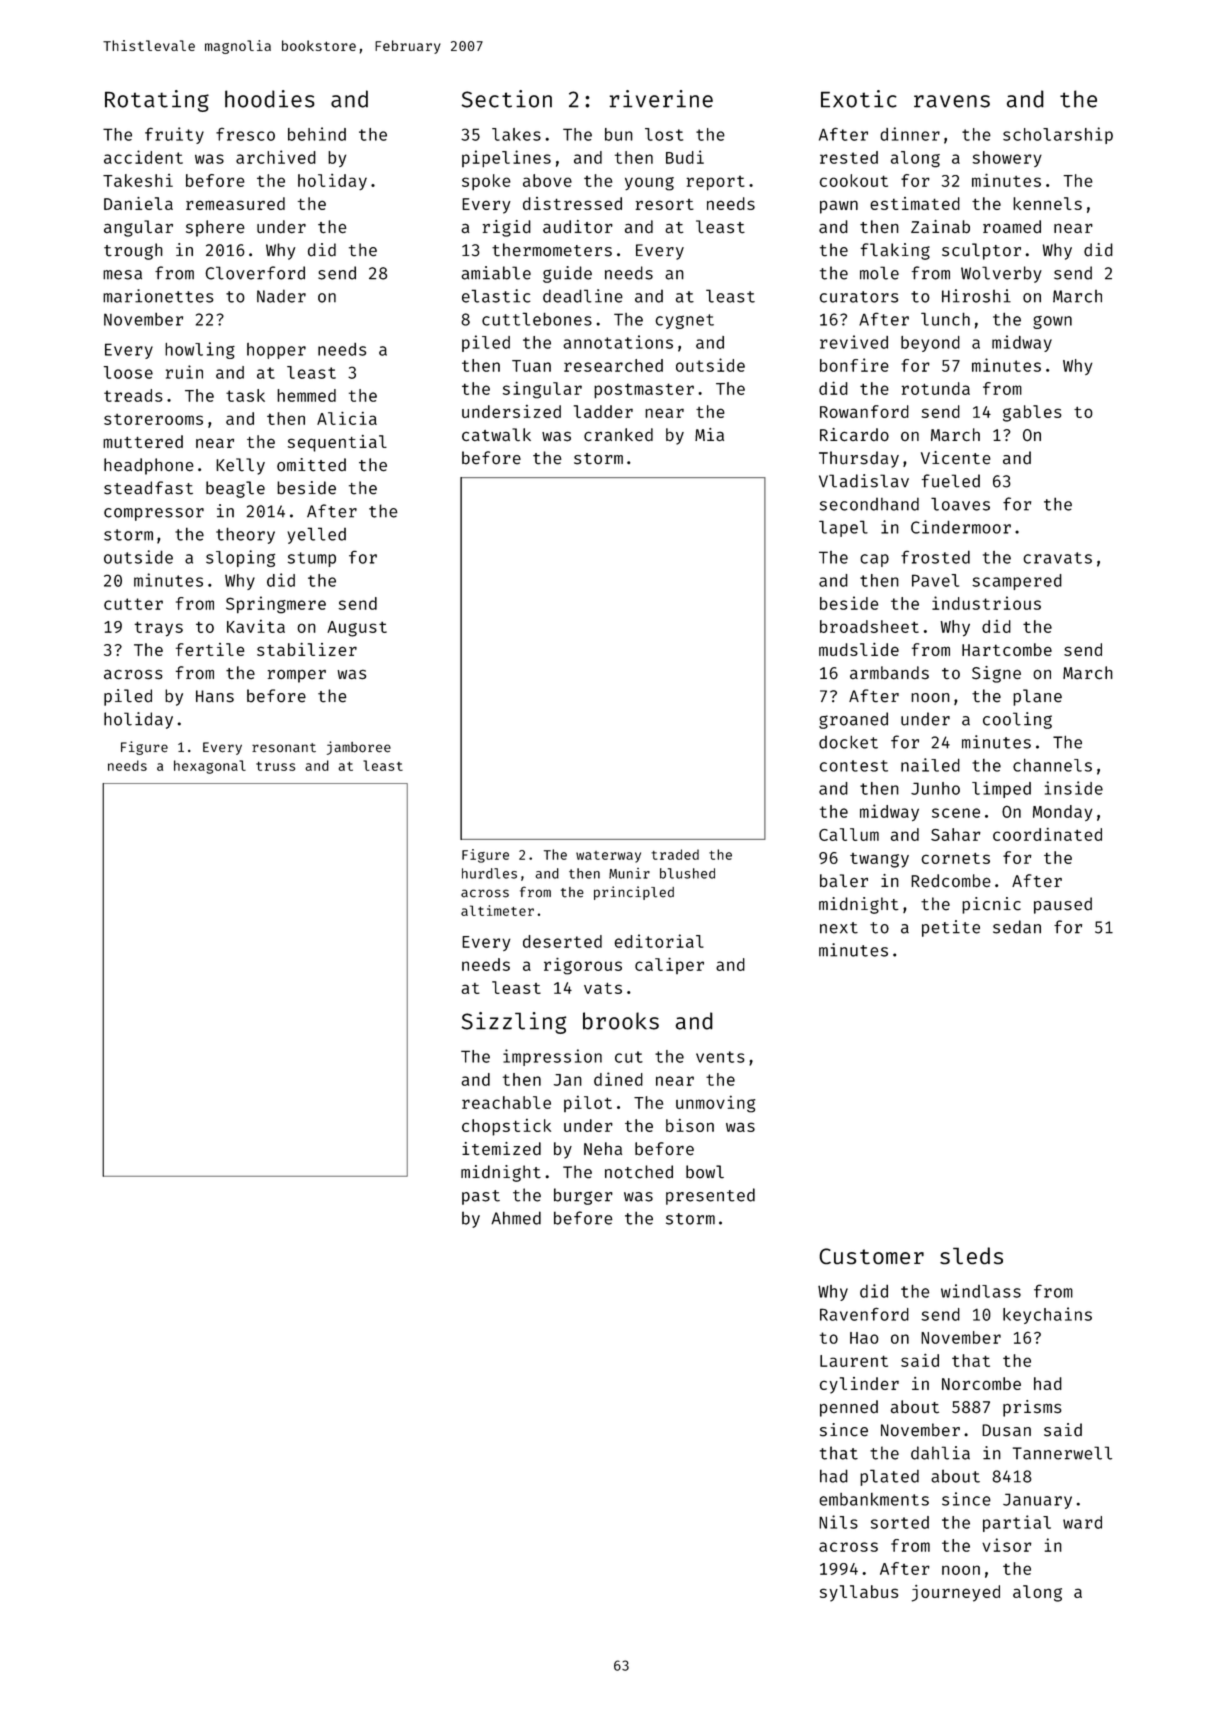 The width and height of the image is (1226, 1734). What do you see at coordinates (849, 1408) in the image?
I see `penned` at bounding box center [849, 1408].
